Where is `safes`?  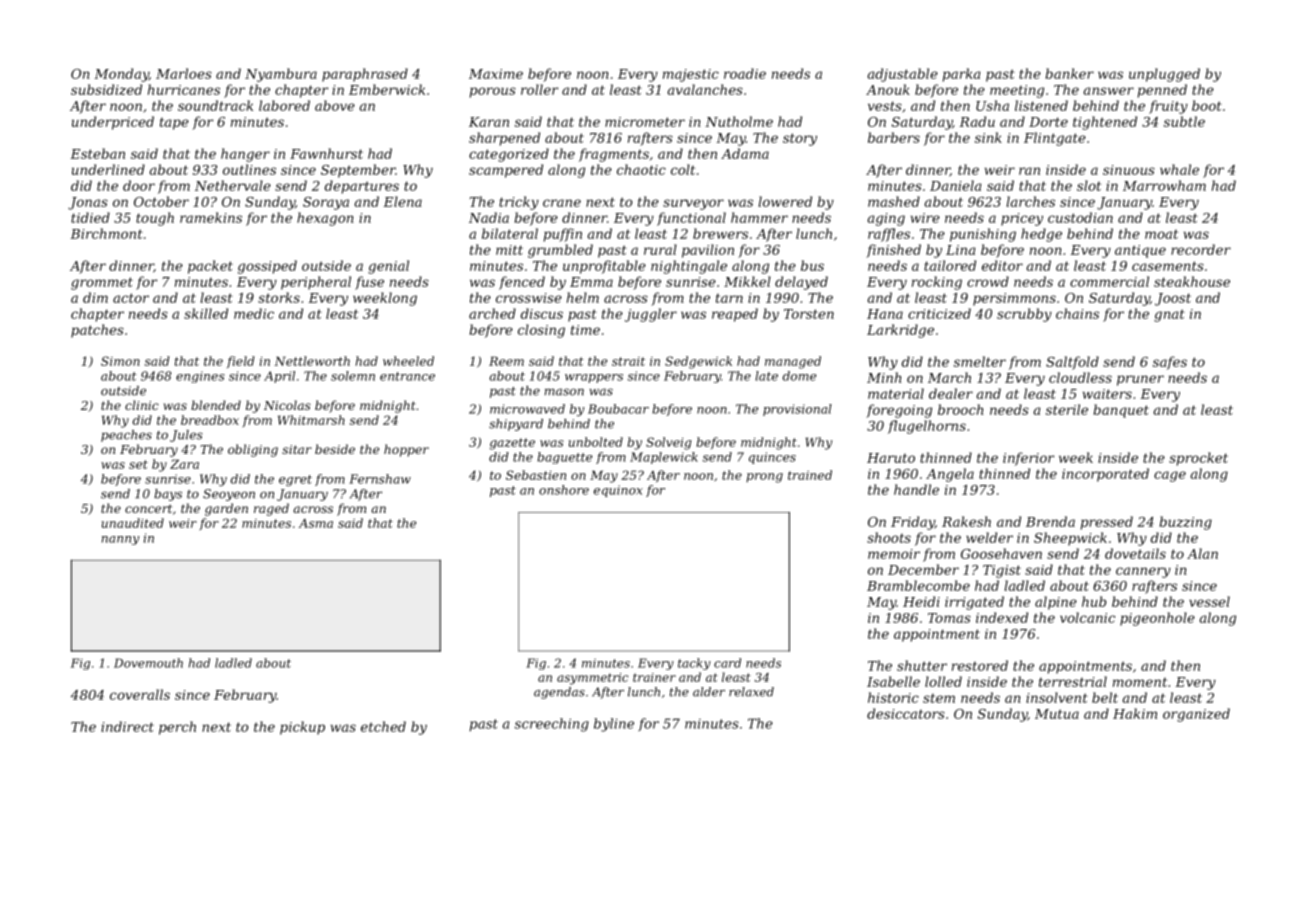 safes is located at coordinates (1170, 363).
